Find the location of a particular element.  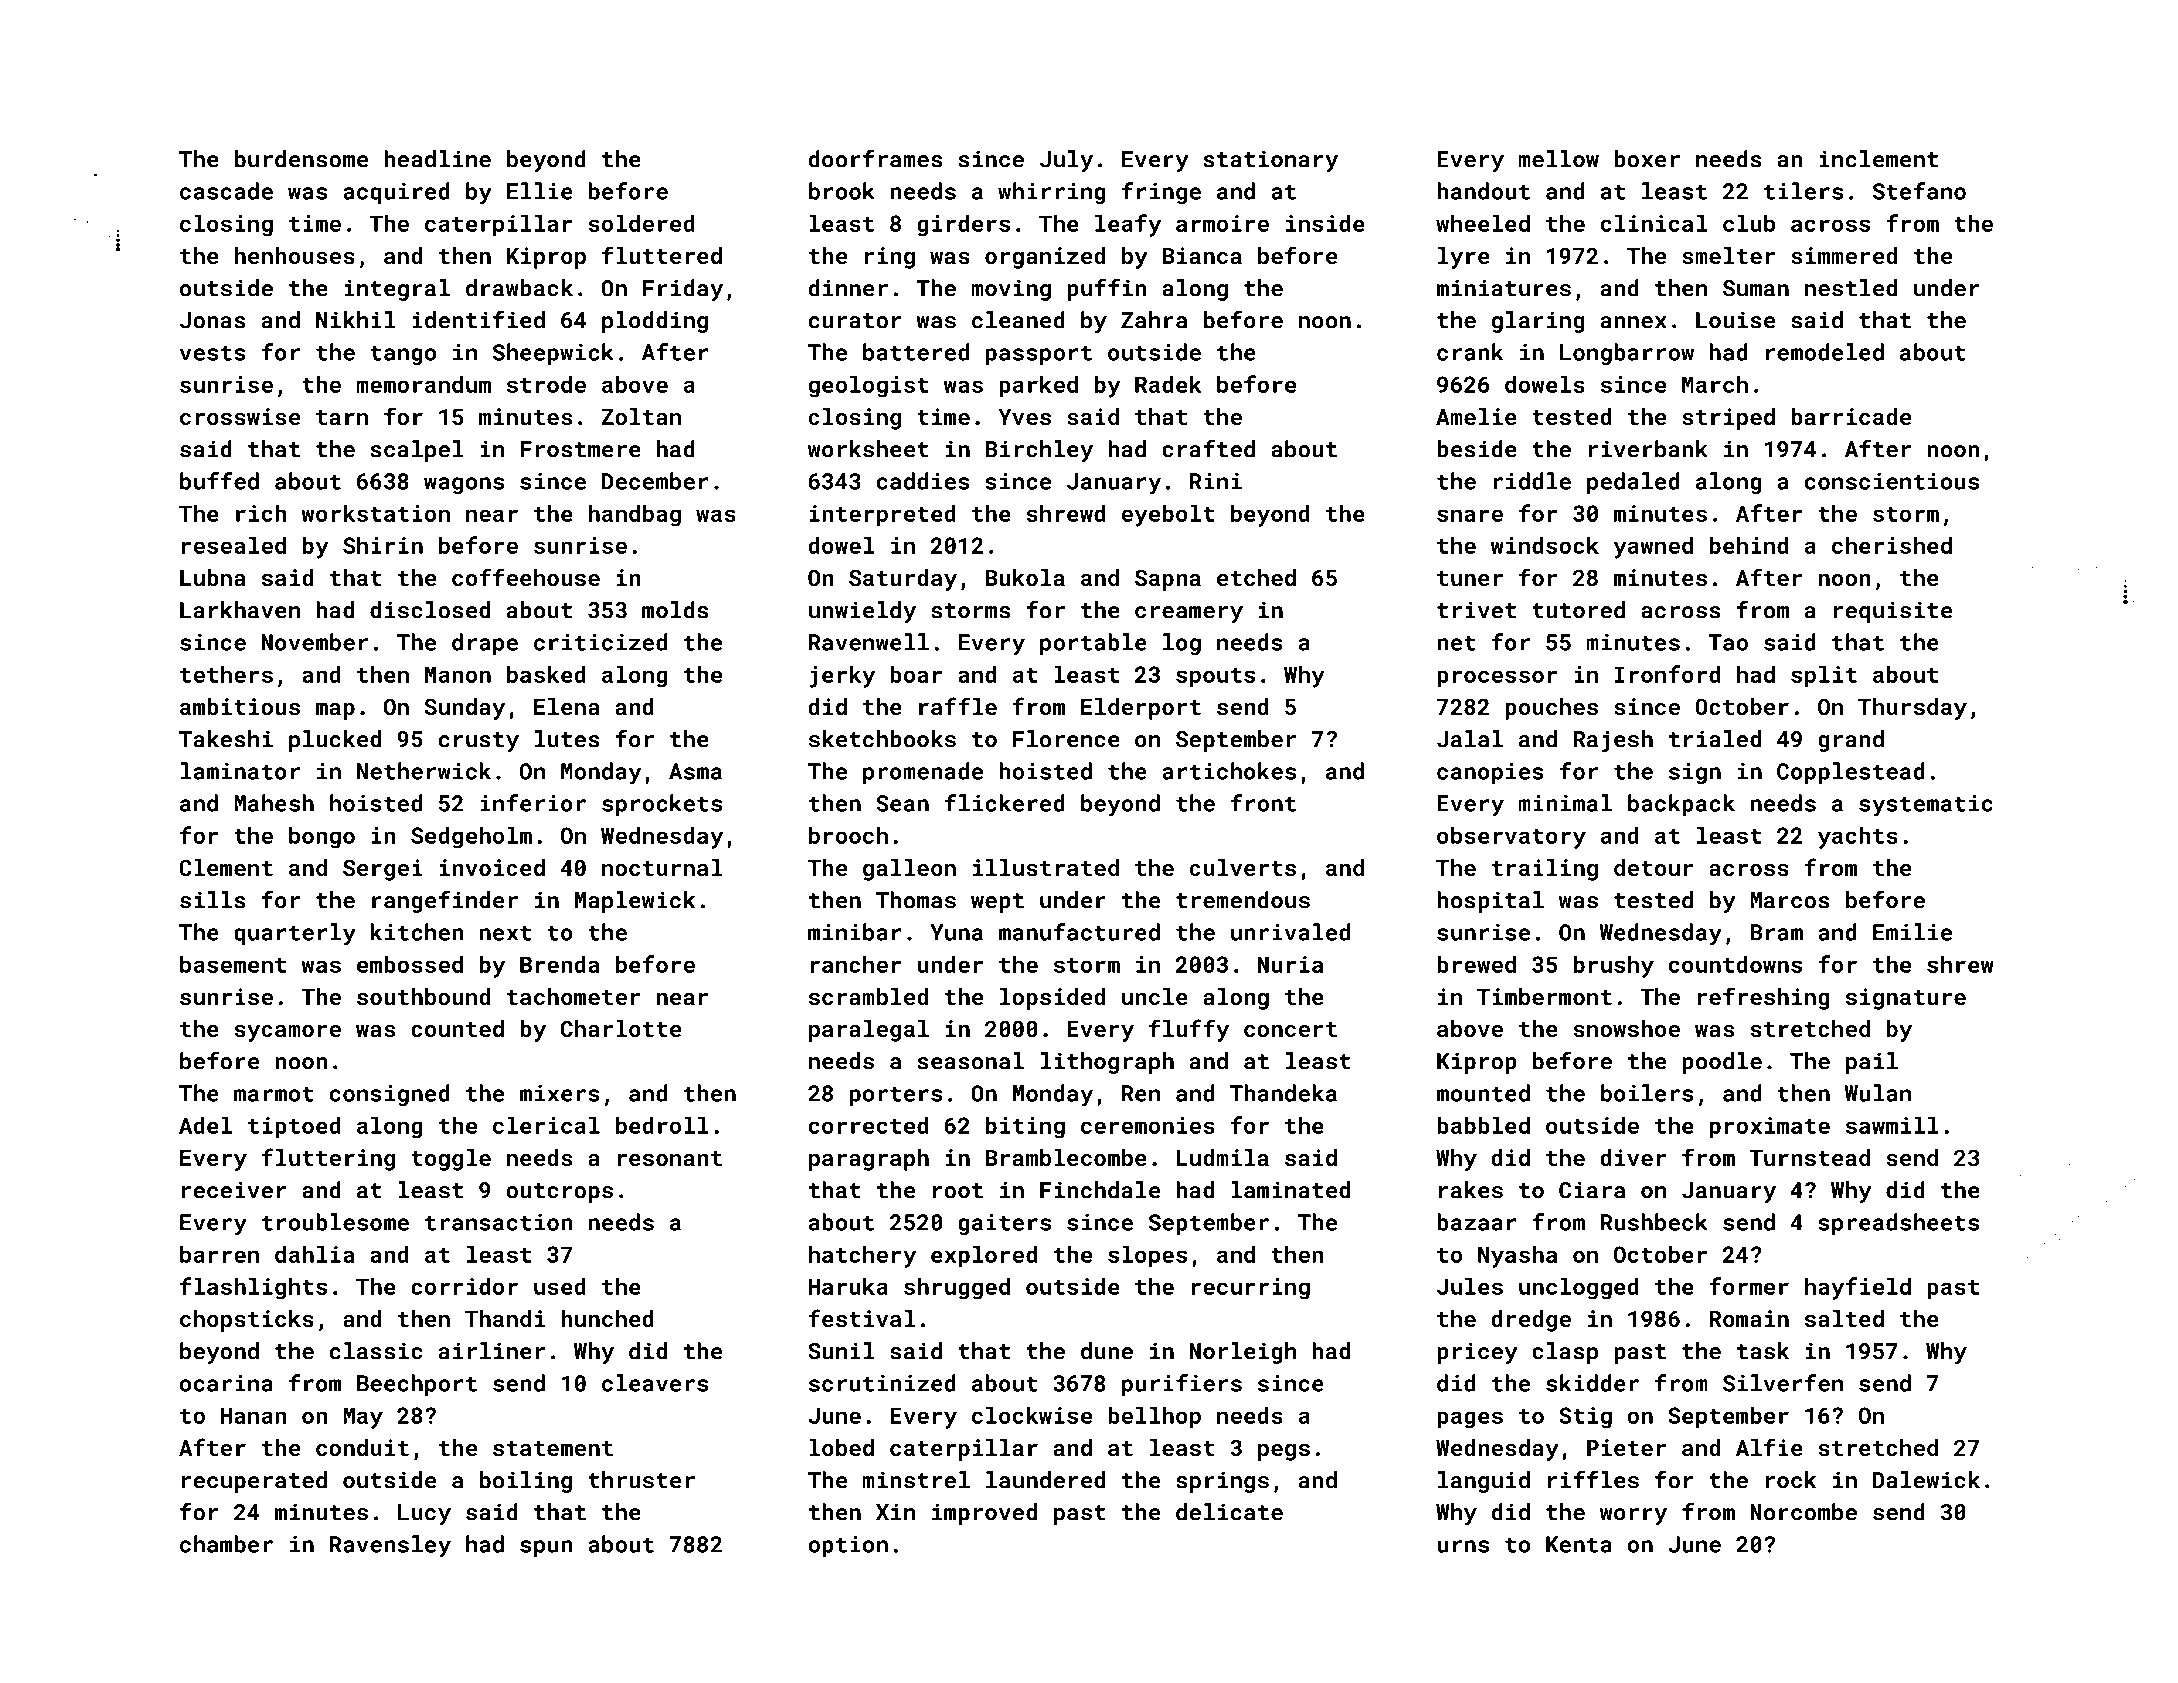

boxer is located at coordinates (1647, 159).
